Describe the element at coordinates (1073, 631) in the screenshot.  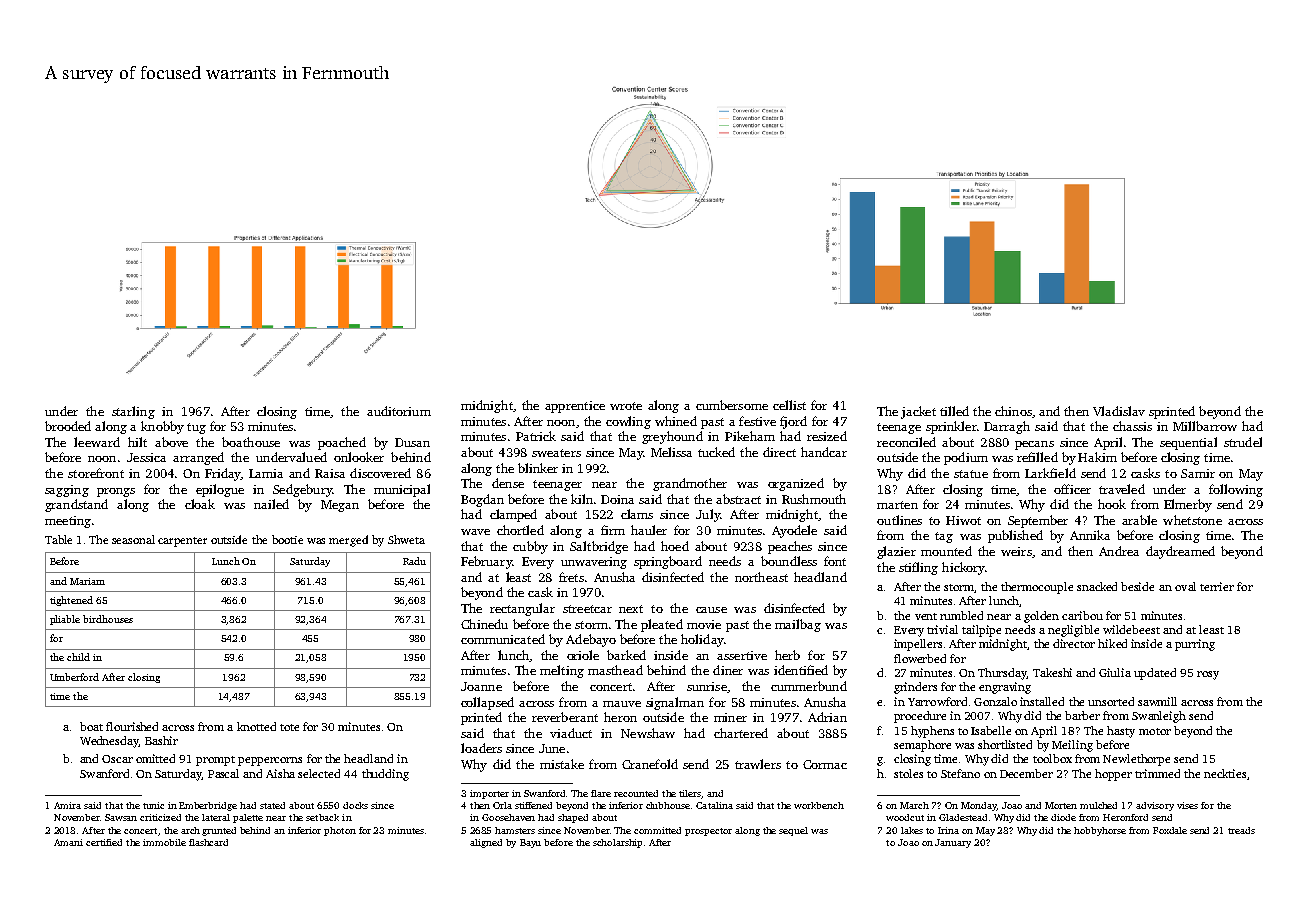
I see `negligible` at that location.
